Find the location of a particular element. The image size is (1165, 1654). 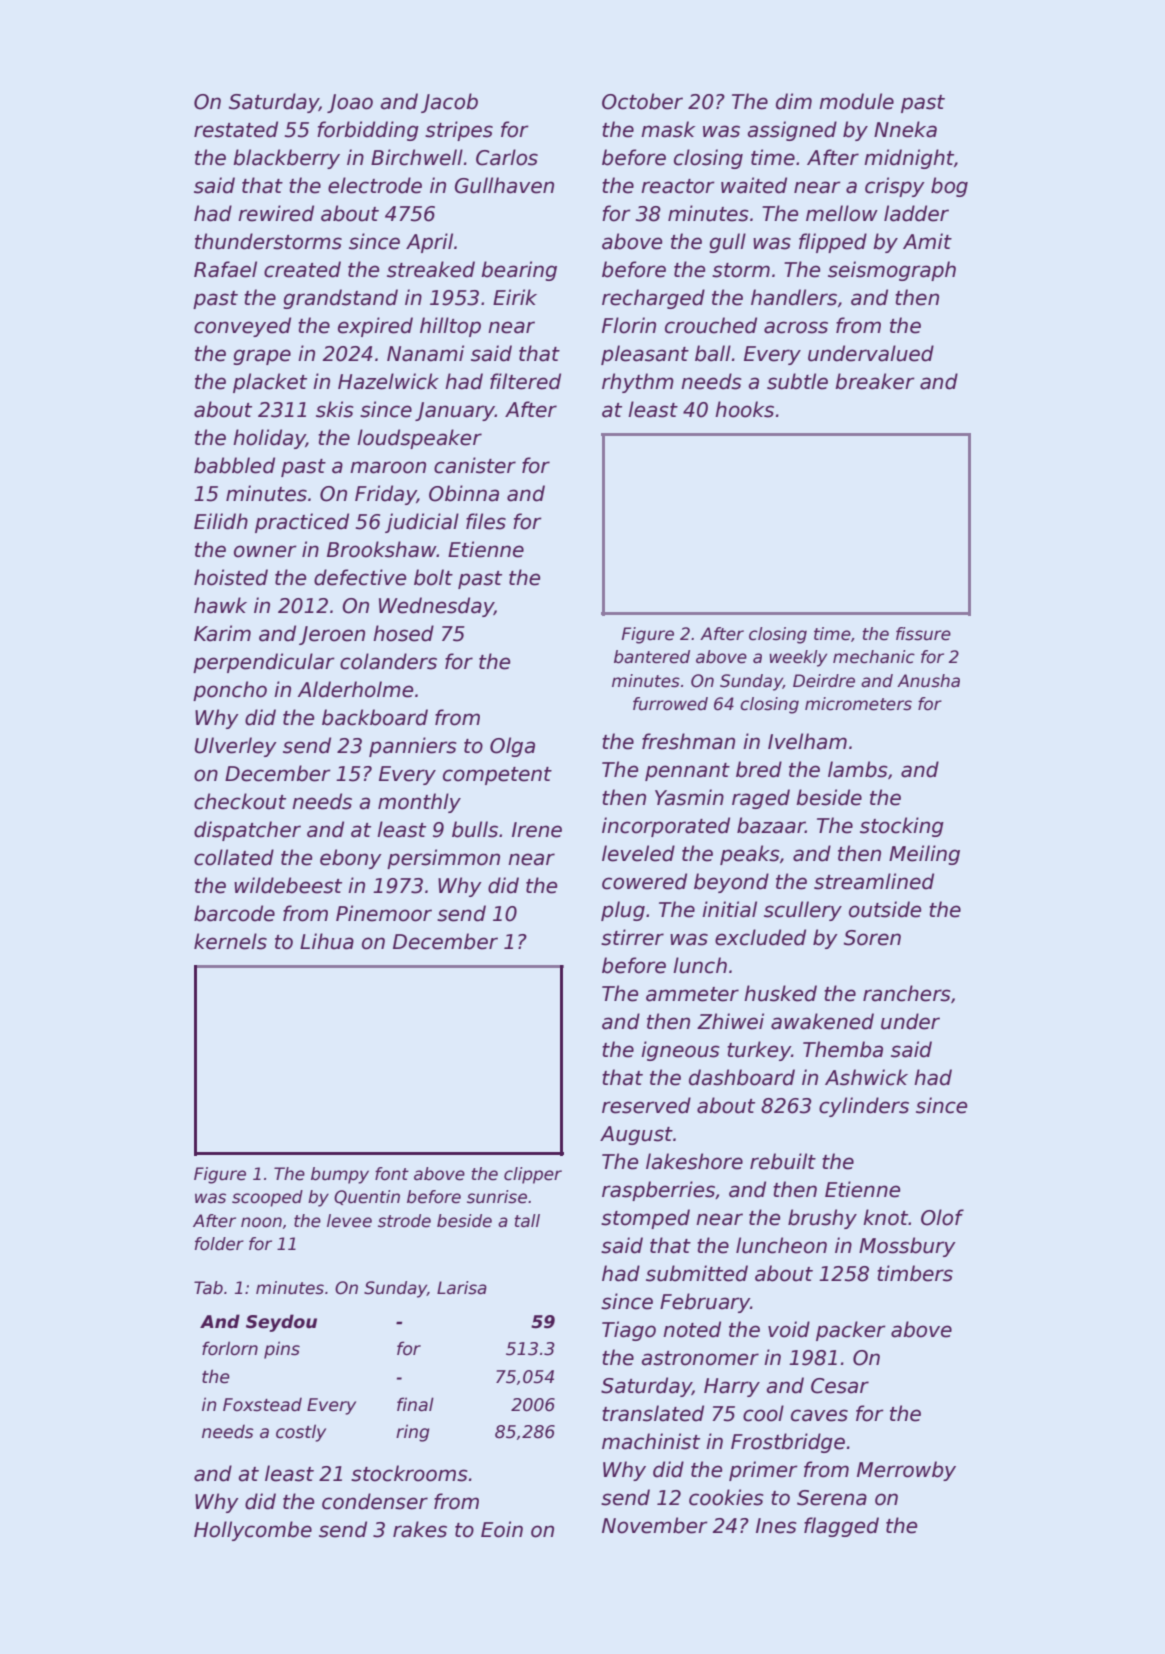

competent is located at coordinates (497, 776).
